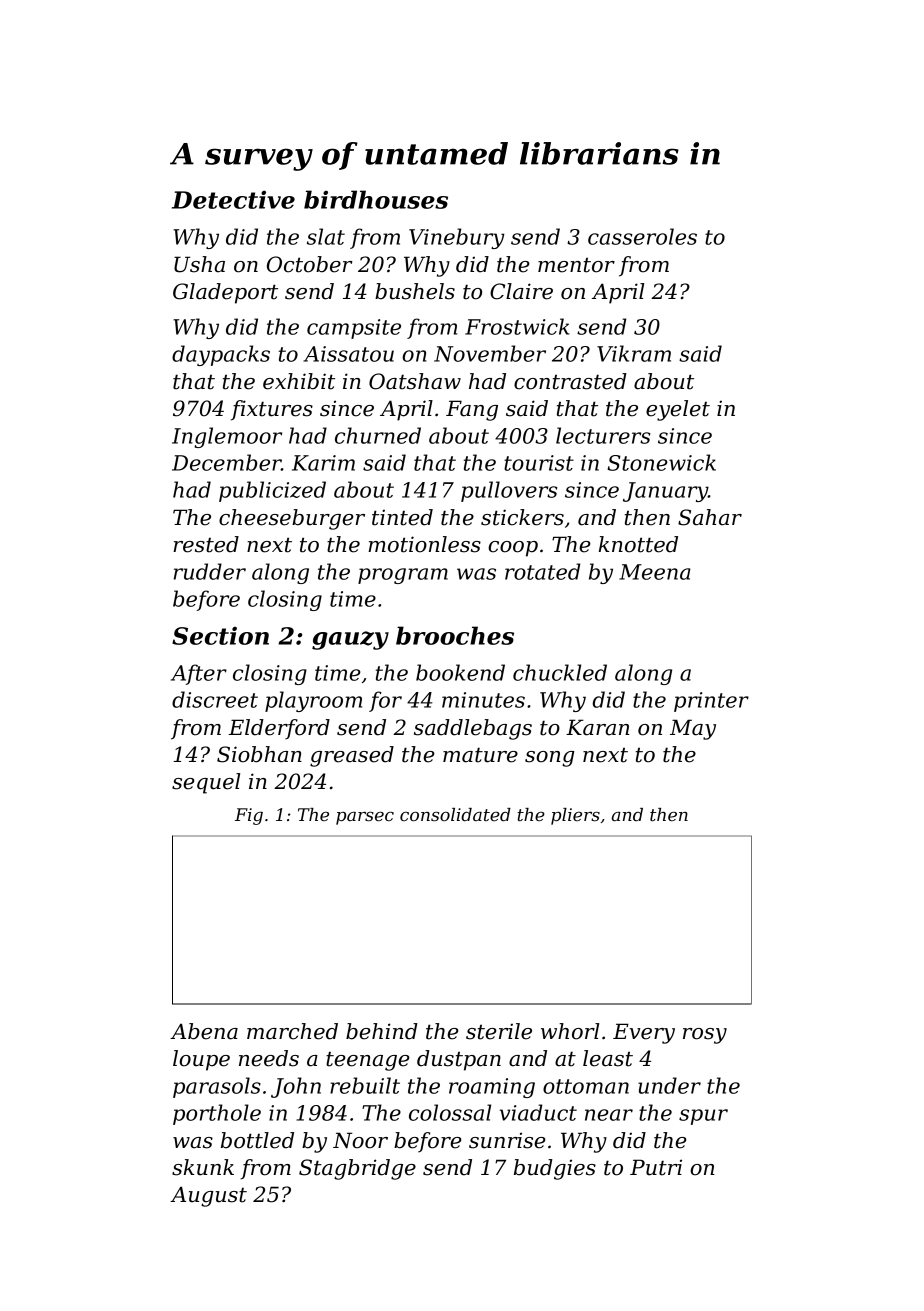 Image resolution: width=924 pixels, height=1311 pixels. What do you see at coordinates (678, 410) in the document?
I see `eyelet` at bounding box center [678, 410].
